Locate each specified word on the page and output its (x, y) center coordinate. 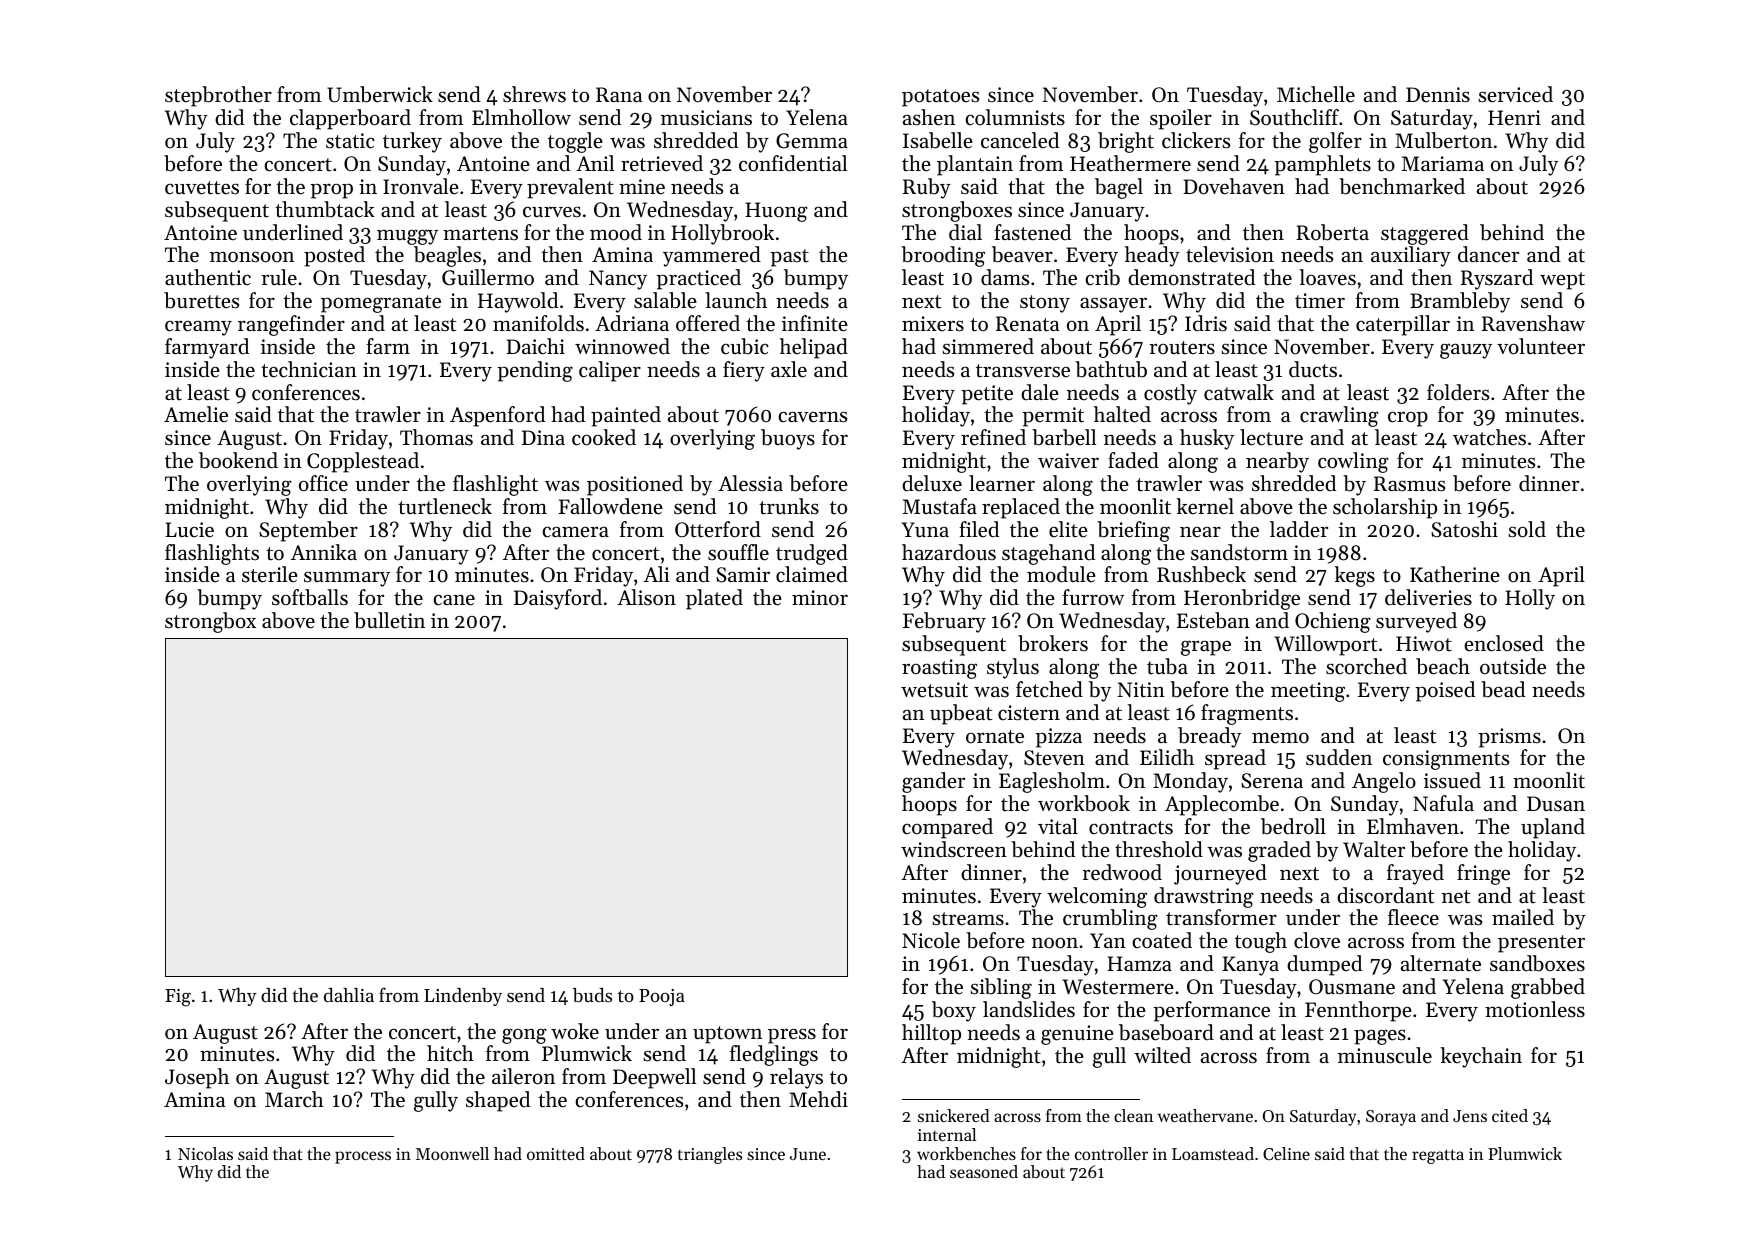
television (1230, 254)
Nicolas (205, 1153)
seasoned (984, 1171)
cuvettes (202, 188)
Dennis (1438, 95)
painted (626, 416)
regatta (1438, 1156)
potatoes (940, 98)
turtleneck (445, 506)
